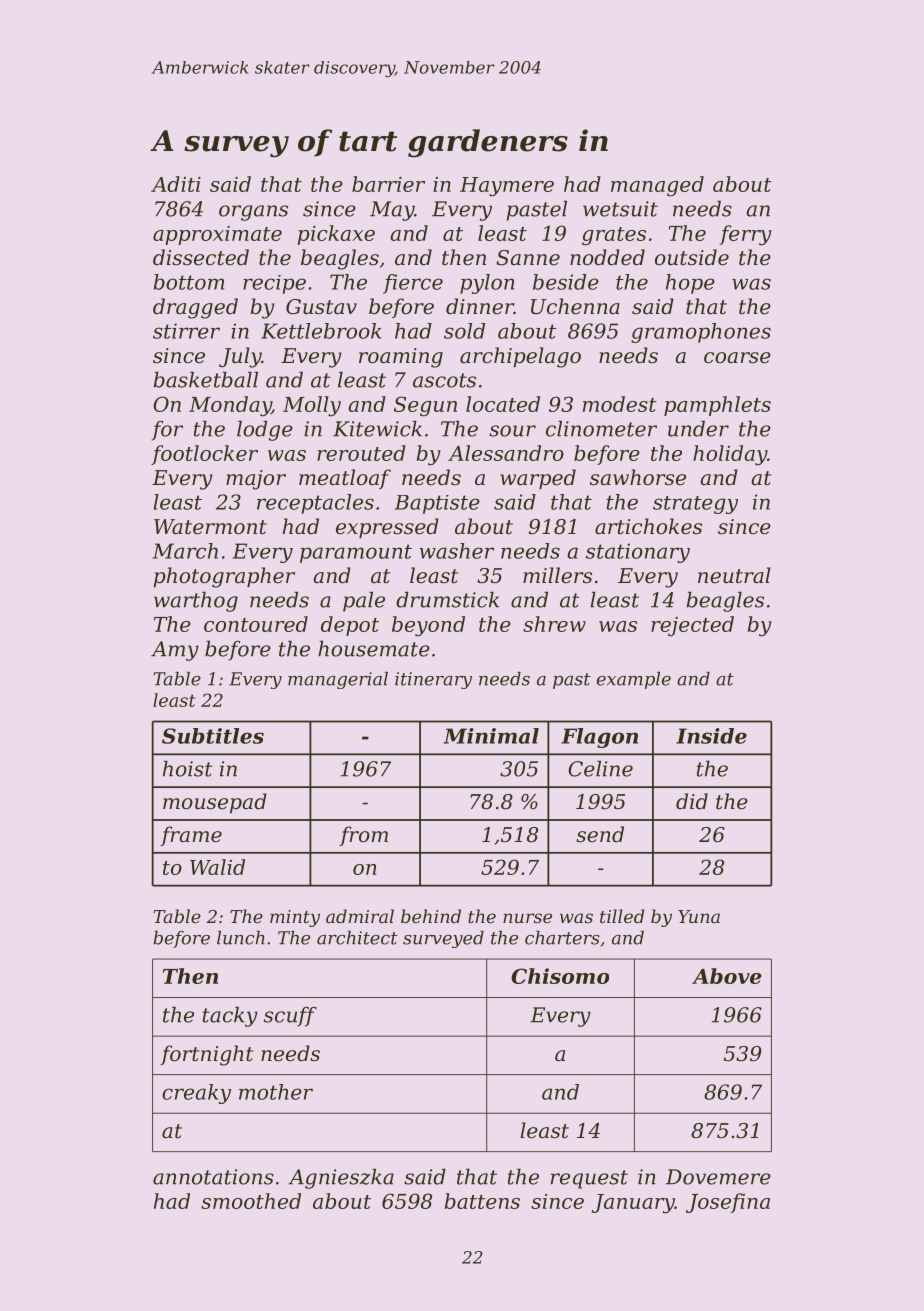 Image resolution: width=924 pixels, height=1311 pixels. Describe the element at coordinates (690, 284) in the screenshot. I see `hope` at that location.
